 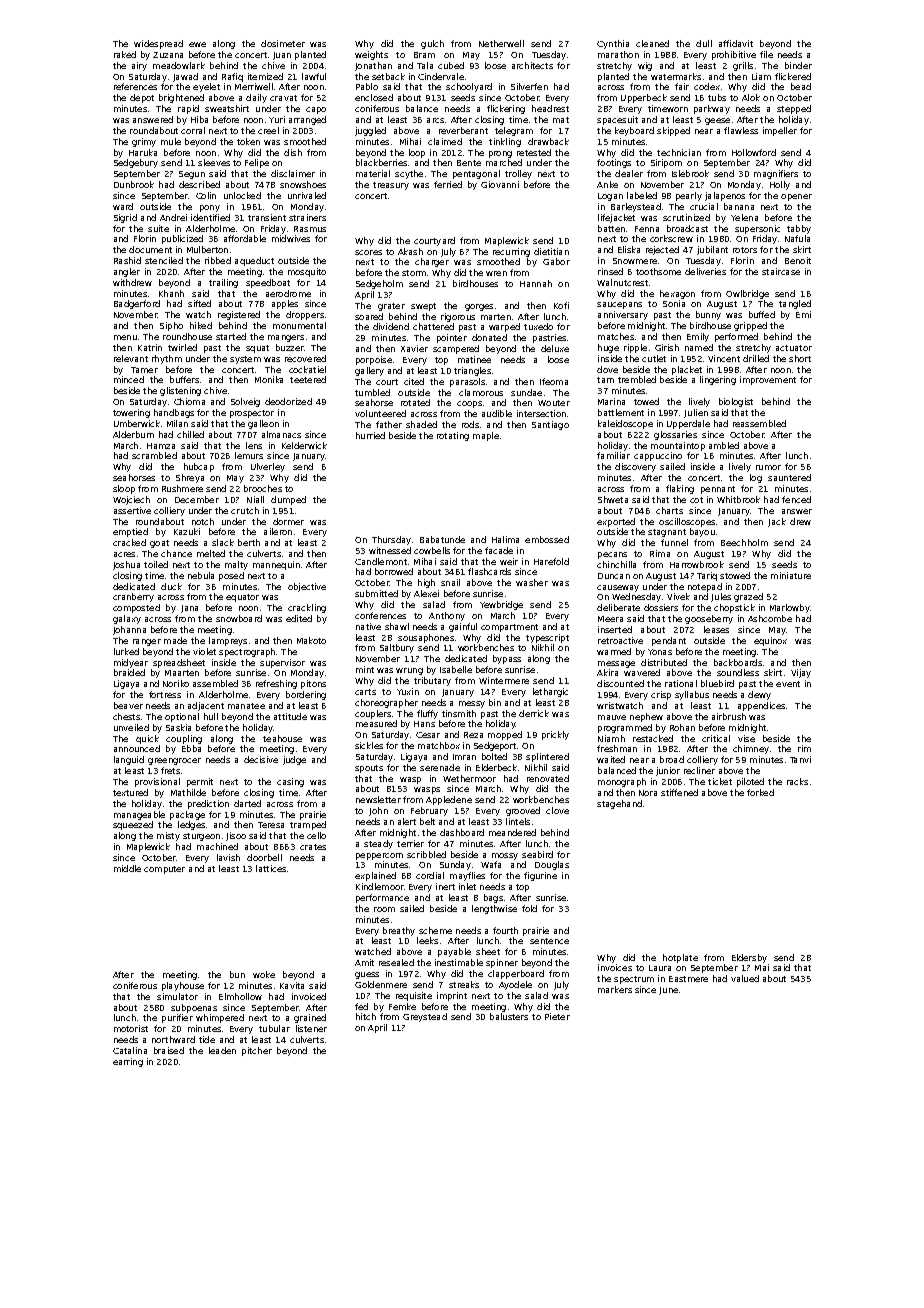 What do you see at coordinates (373, 714) in the image?
I see `couplers` at bounding box center [373, 714].
